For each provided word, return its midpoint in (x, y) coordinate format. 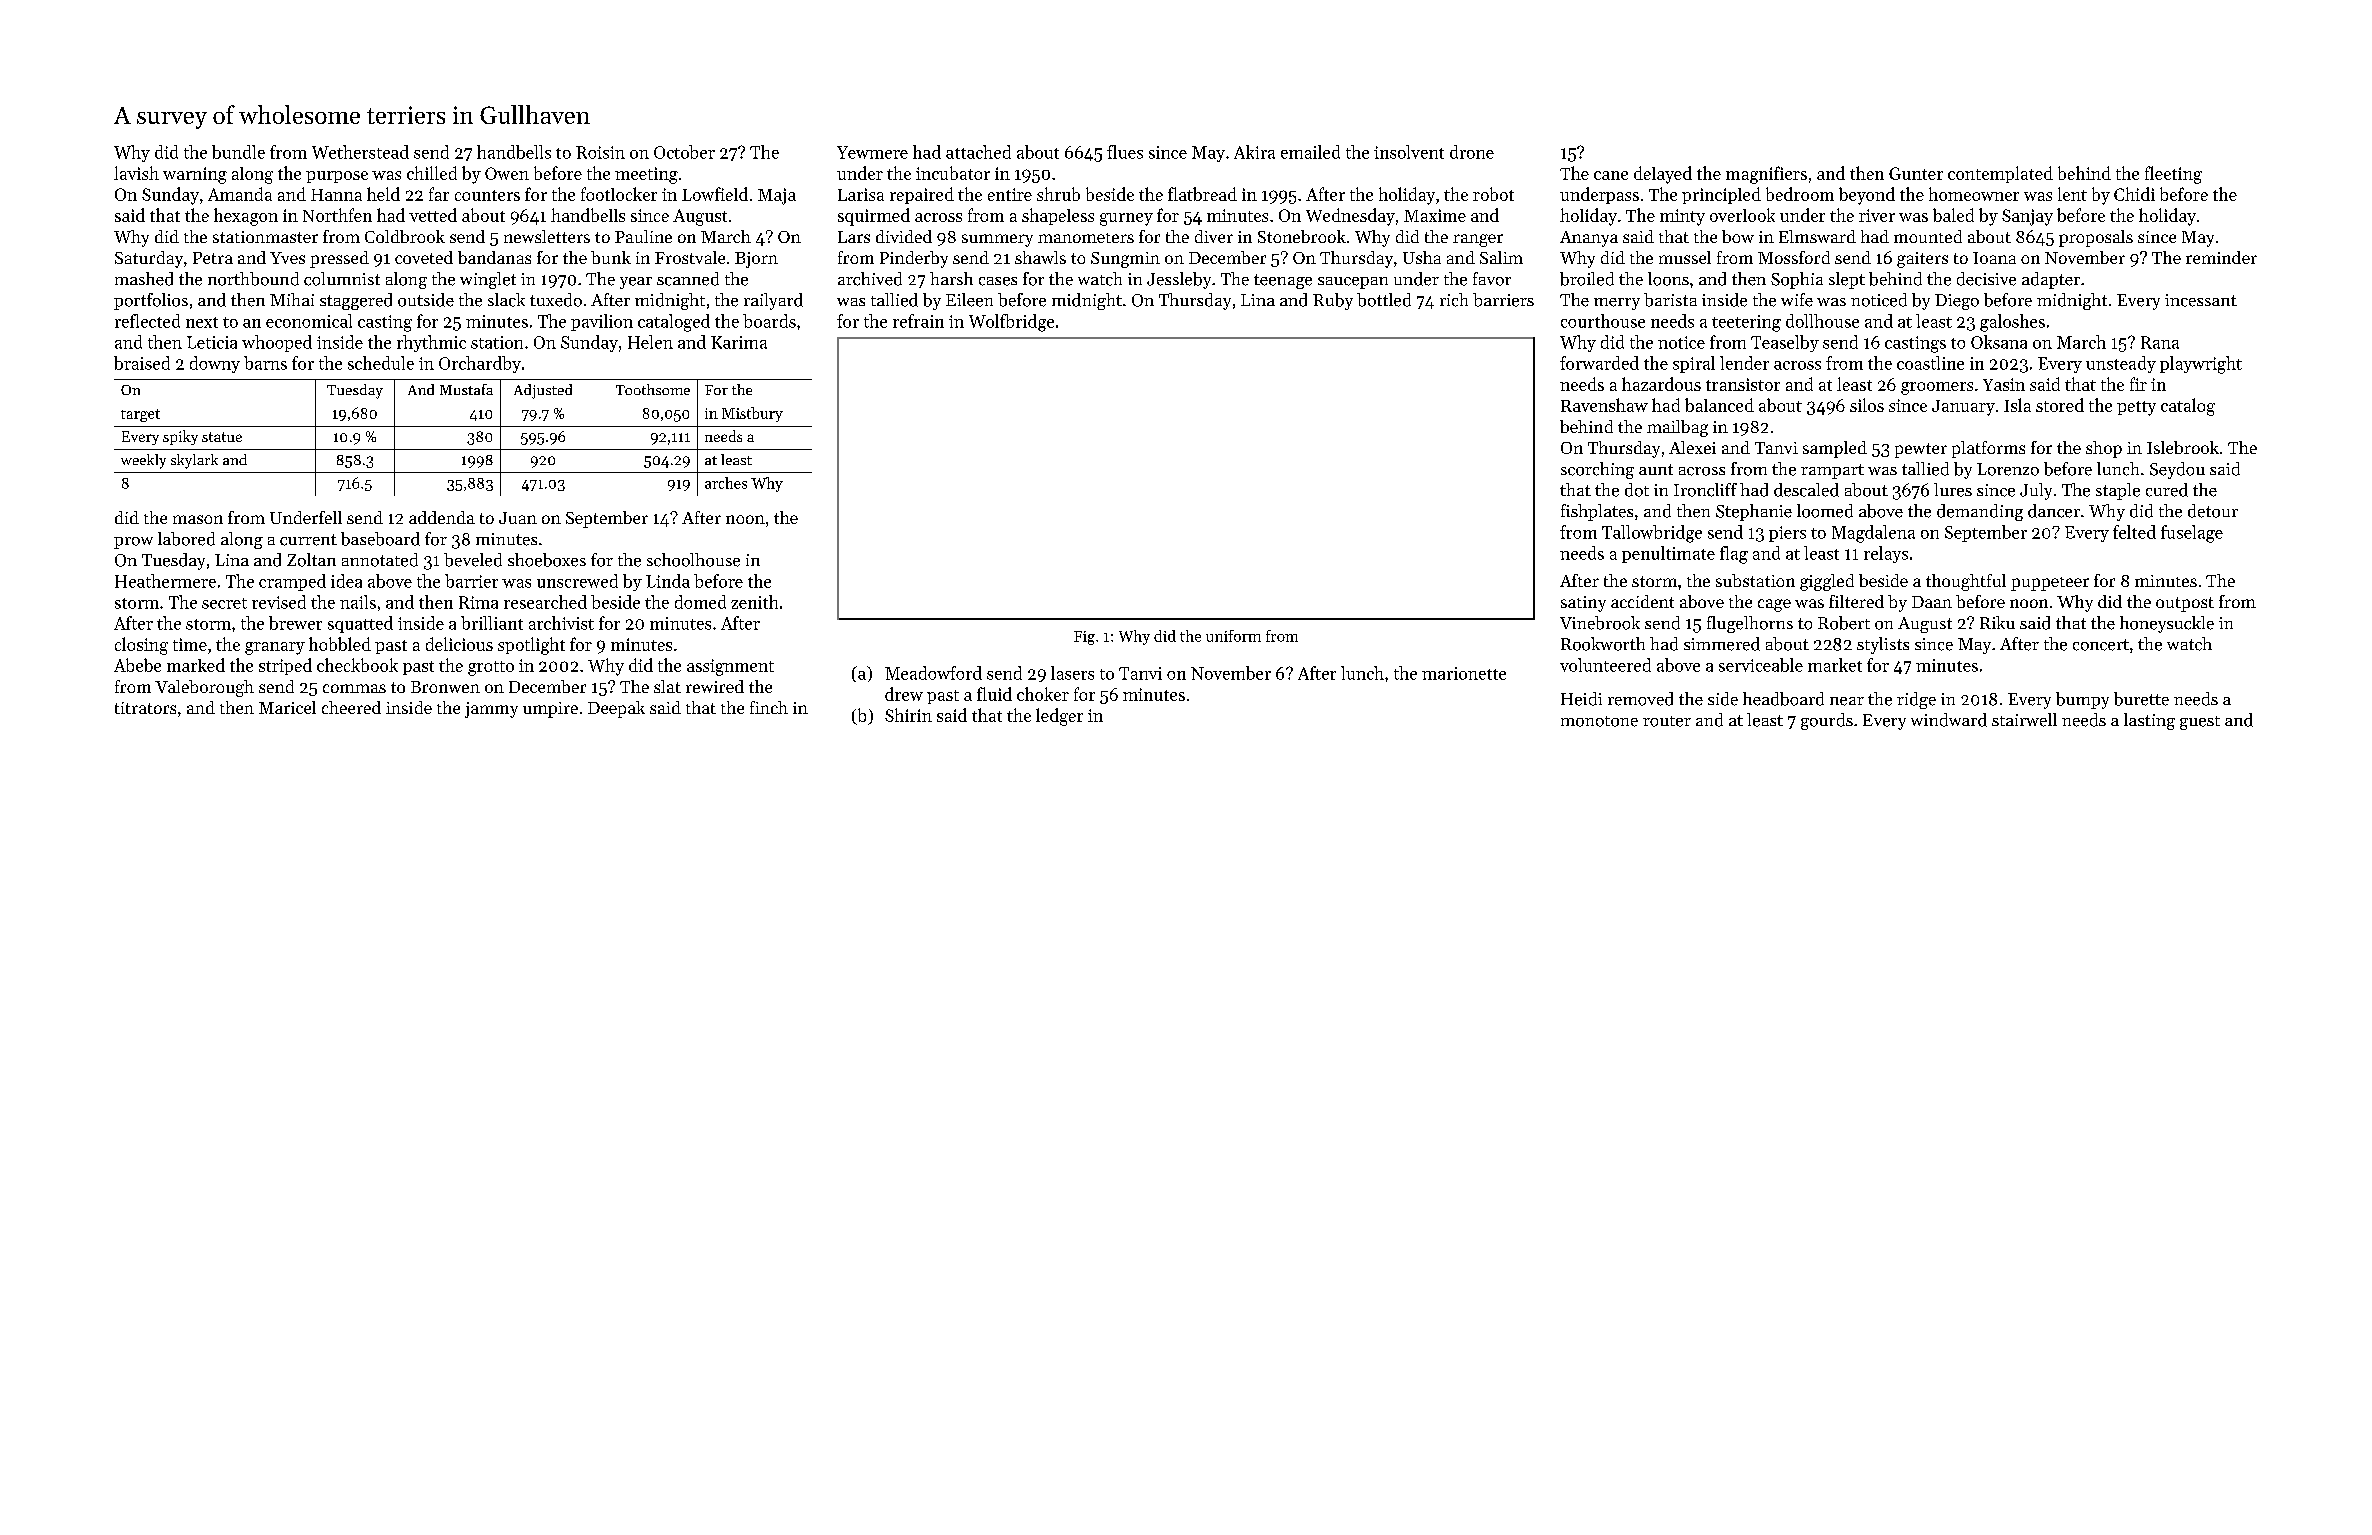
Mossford (1794, 257)
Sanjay (2027, 217)
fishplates (1597, 512)
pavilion (602, 322)
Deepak (616, 709)
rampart (1832, 471)
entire (1010, 194)
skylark (194, 461)
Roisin (600, 152)
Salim (1501, 257)
